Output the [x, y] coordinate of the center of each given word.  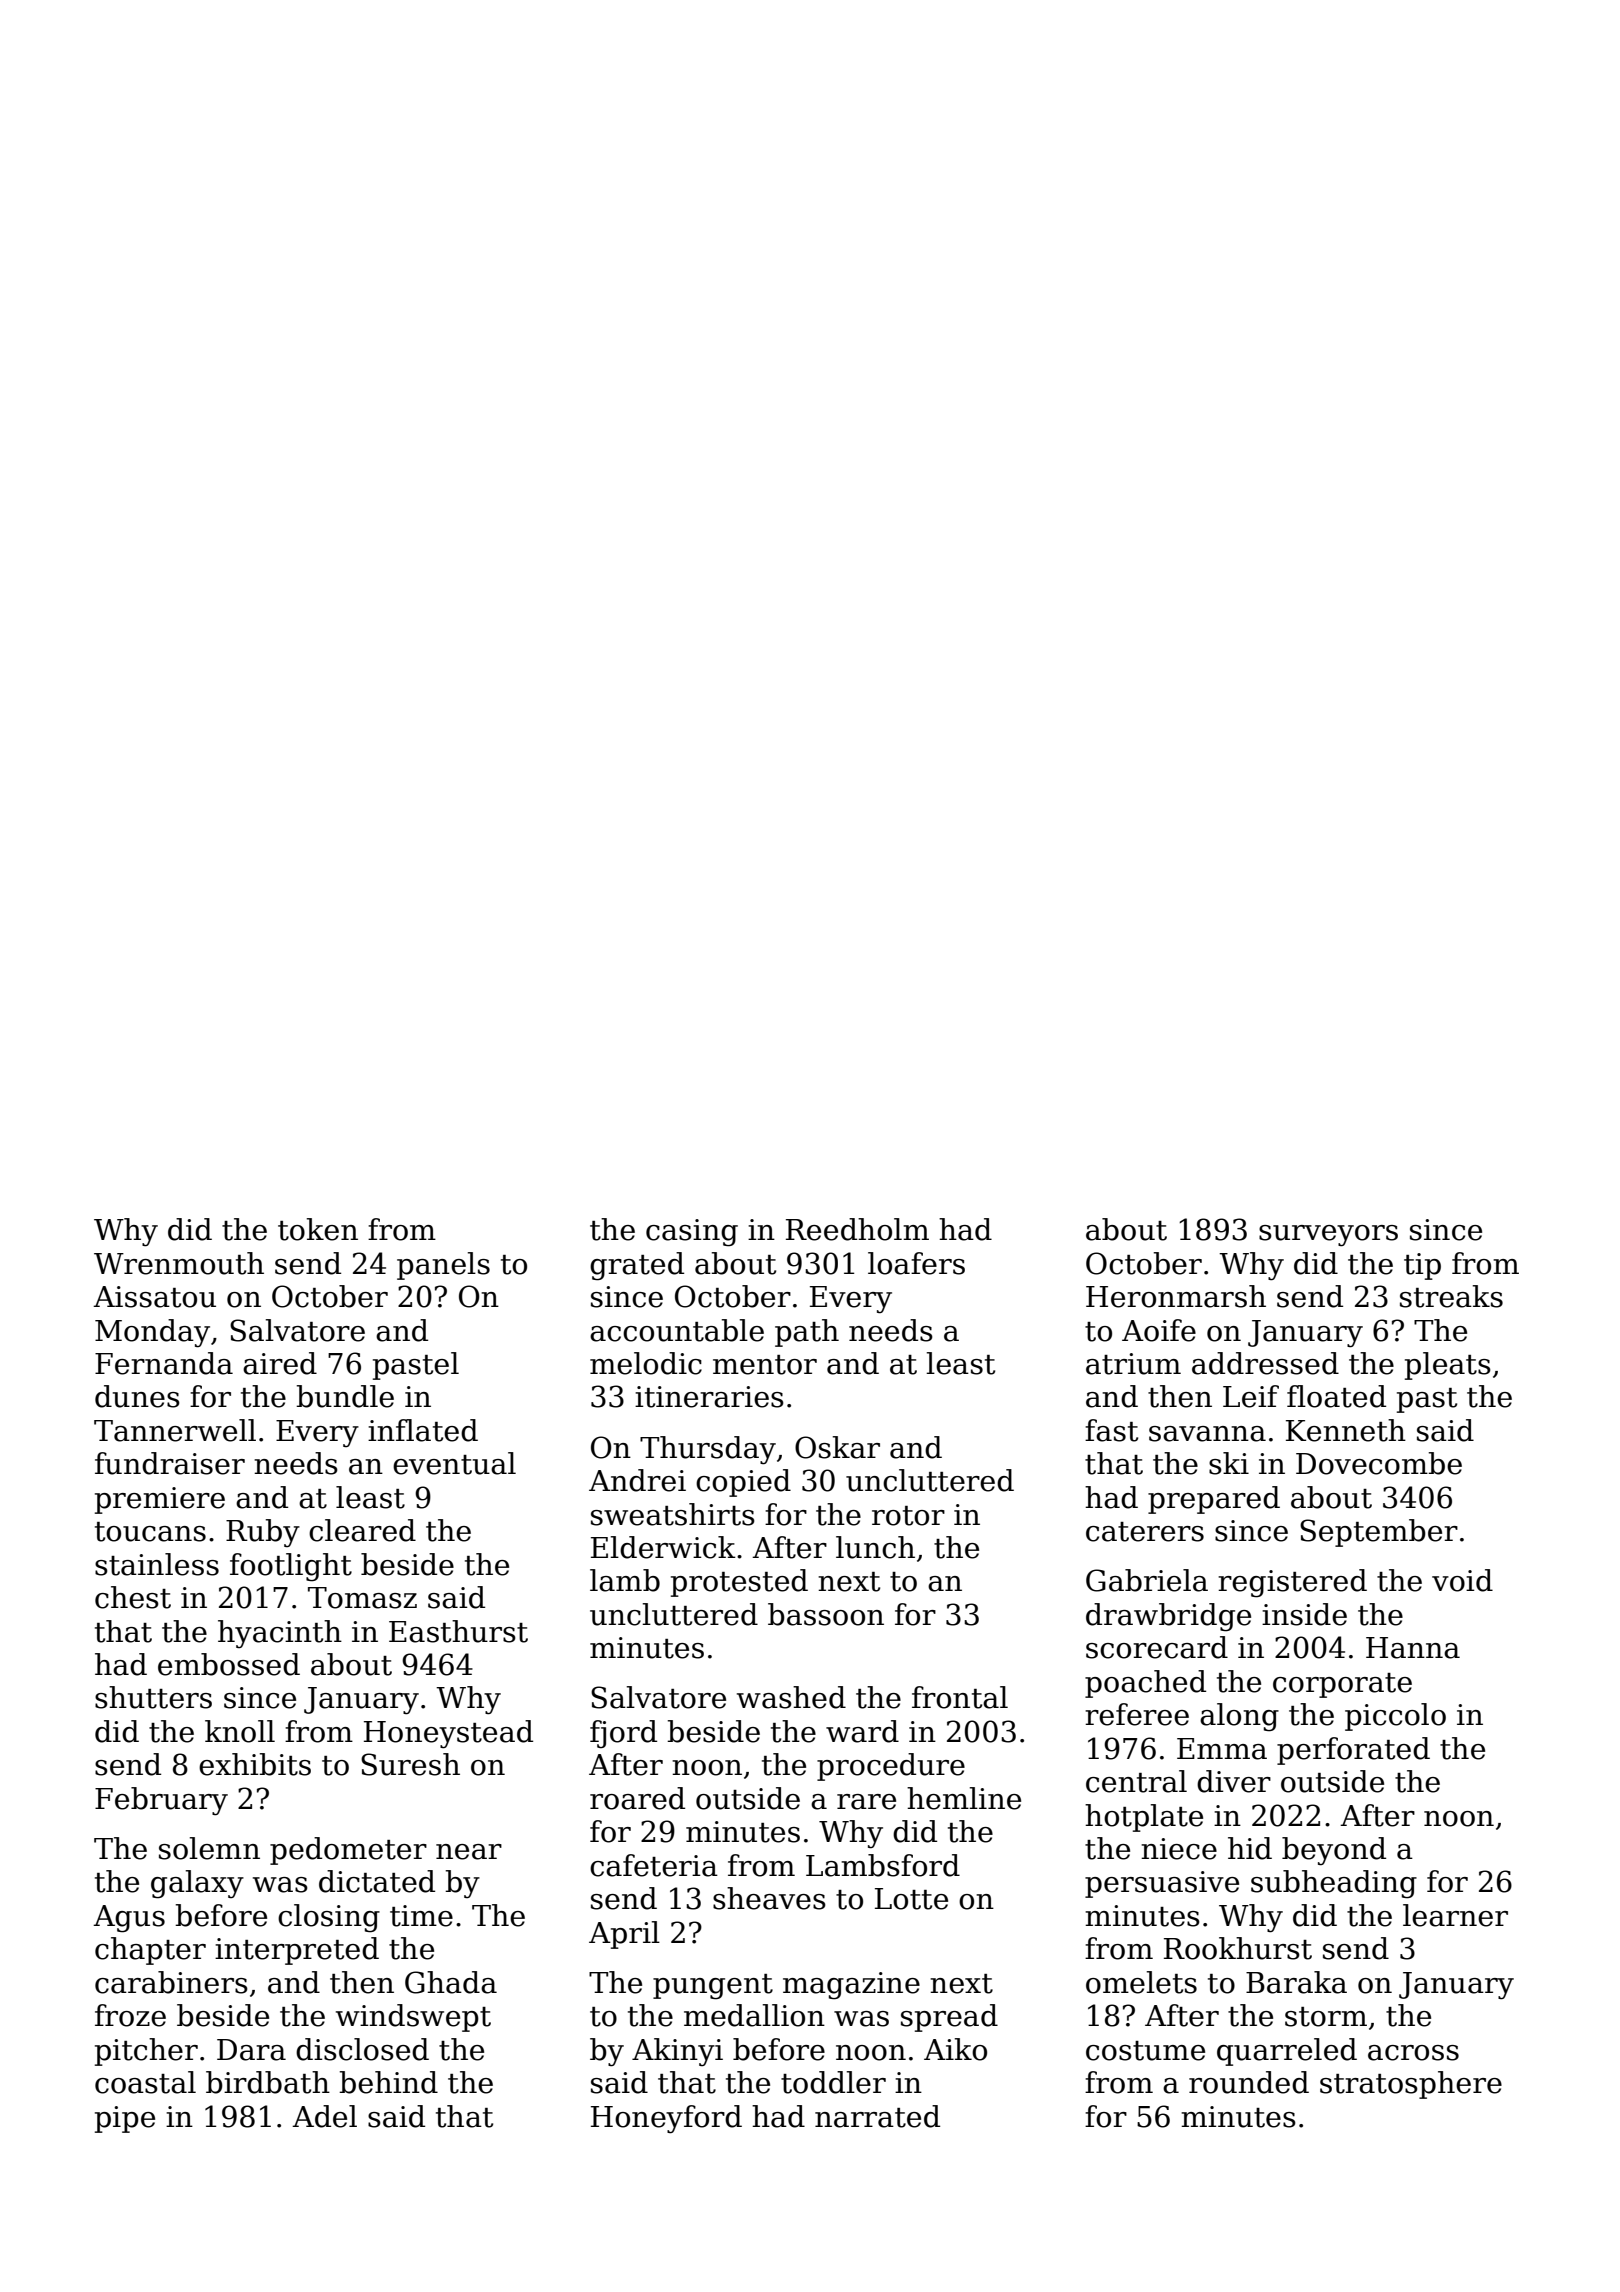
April [624, 1935]
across [1413, 2053]
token [318, 1229]
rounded [1249, 2082]
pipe [125, 2119]
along [1239, 1717]
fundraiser [170, 1463]
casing [692, 1233]
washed [791, 1697]
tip [1422, 1266]
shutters [153, 1697]
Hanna [1413, 1648]
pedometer [348, 1851]
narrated [877, 2116]
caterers [1145, 1532]
